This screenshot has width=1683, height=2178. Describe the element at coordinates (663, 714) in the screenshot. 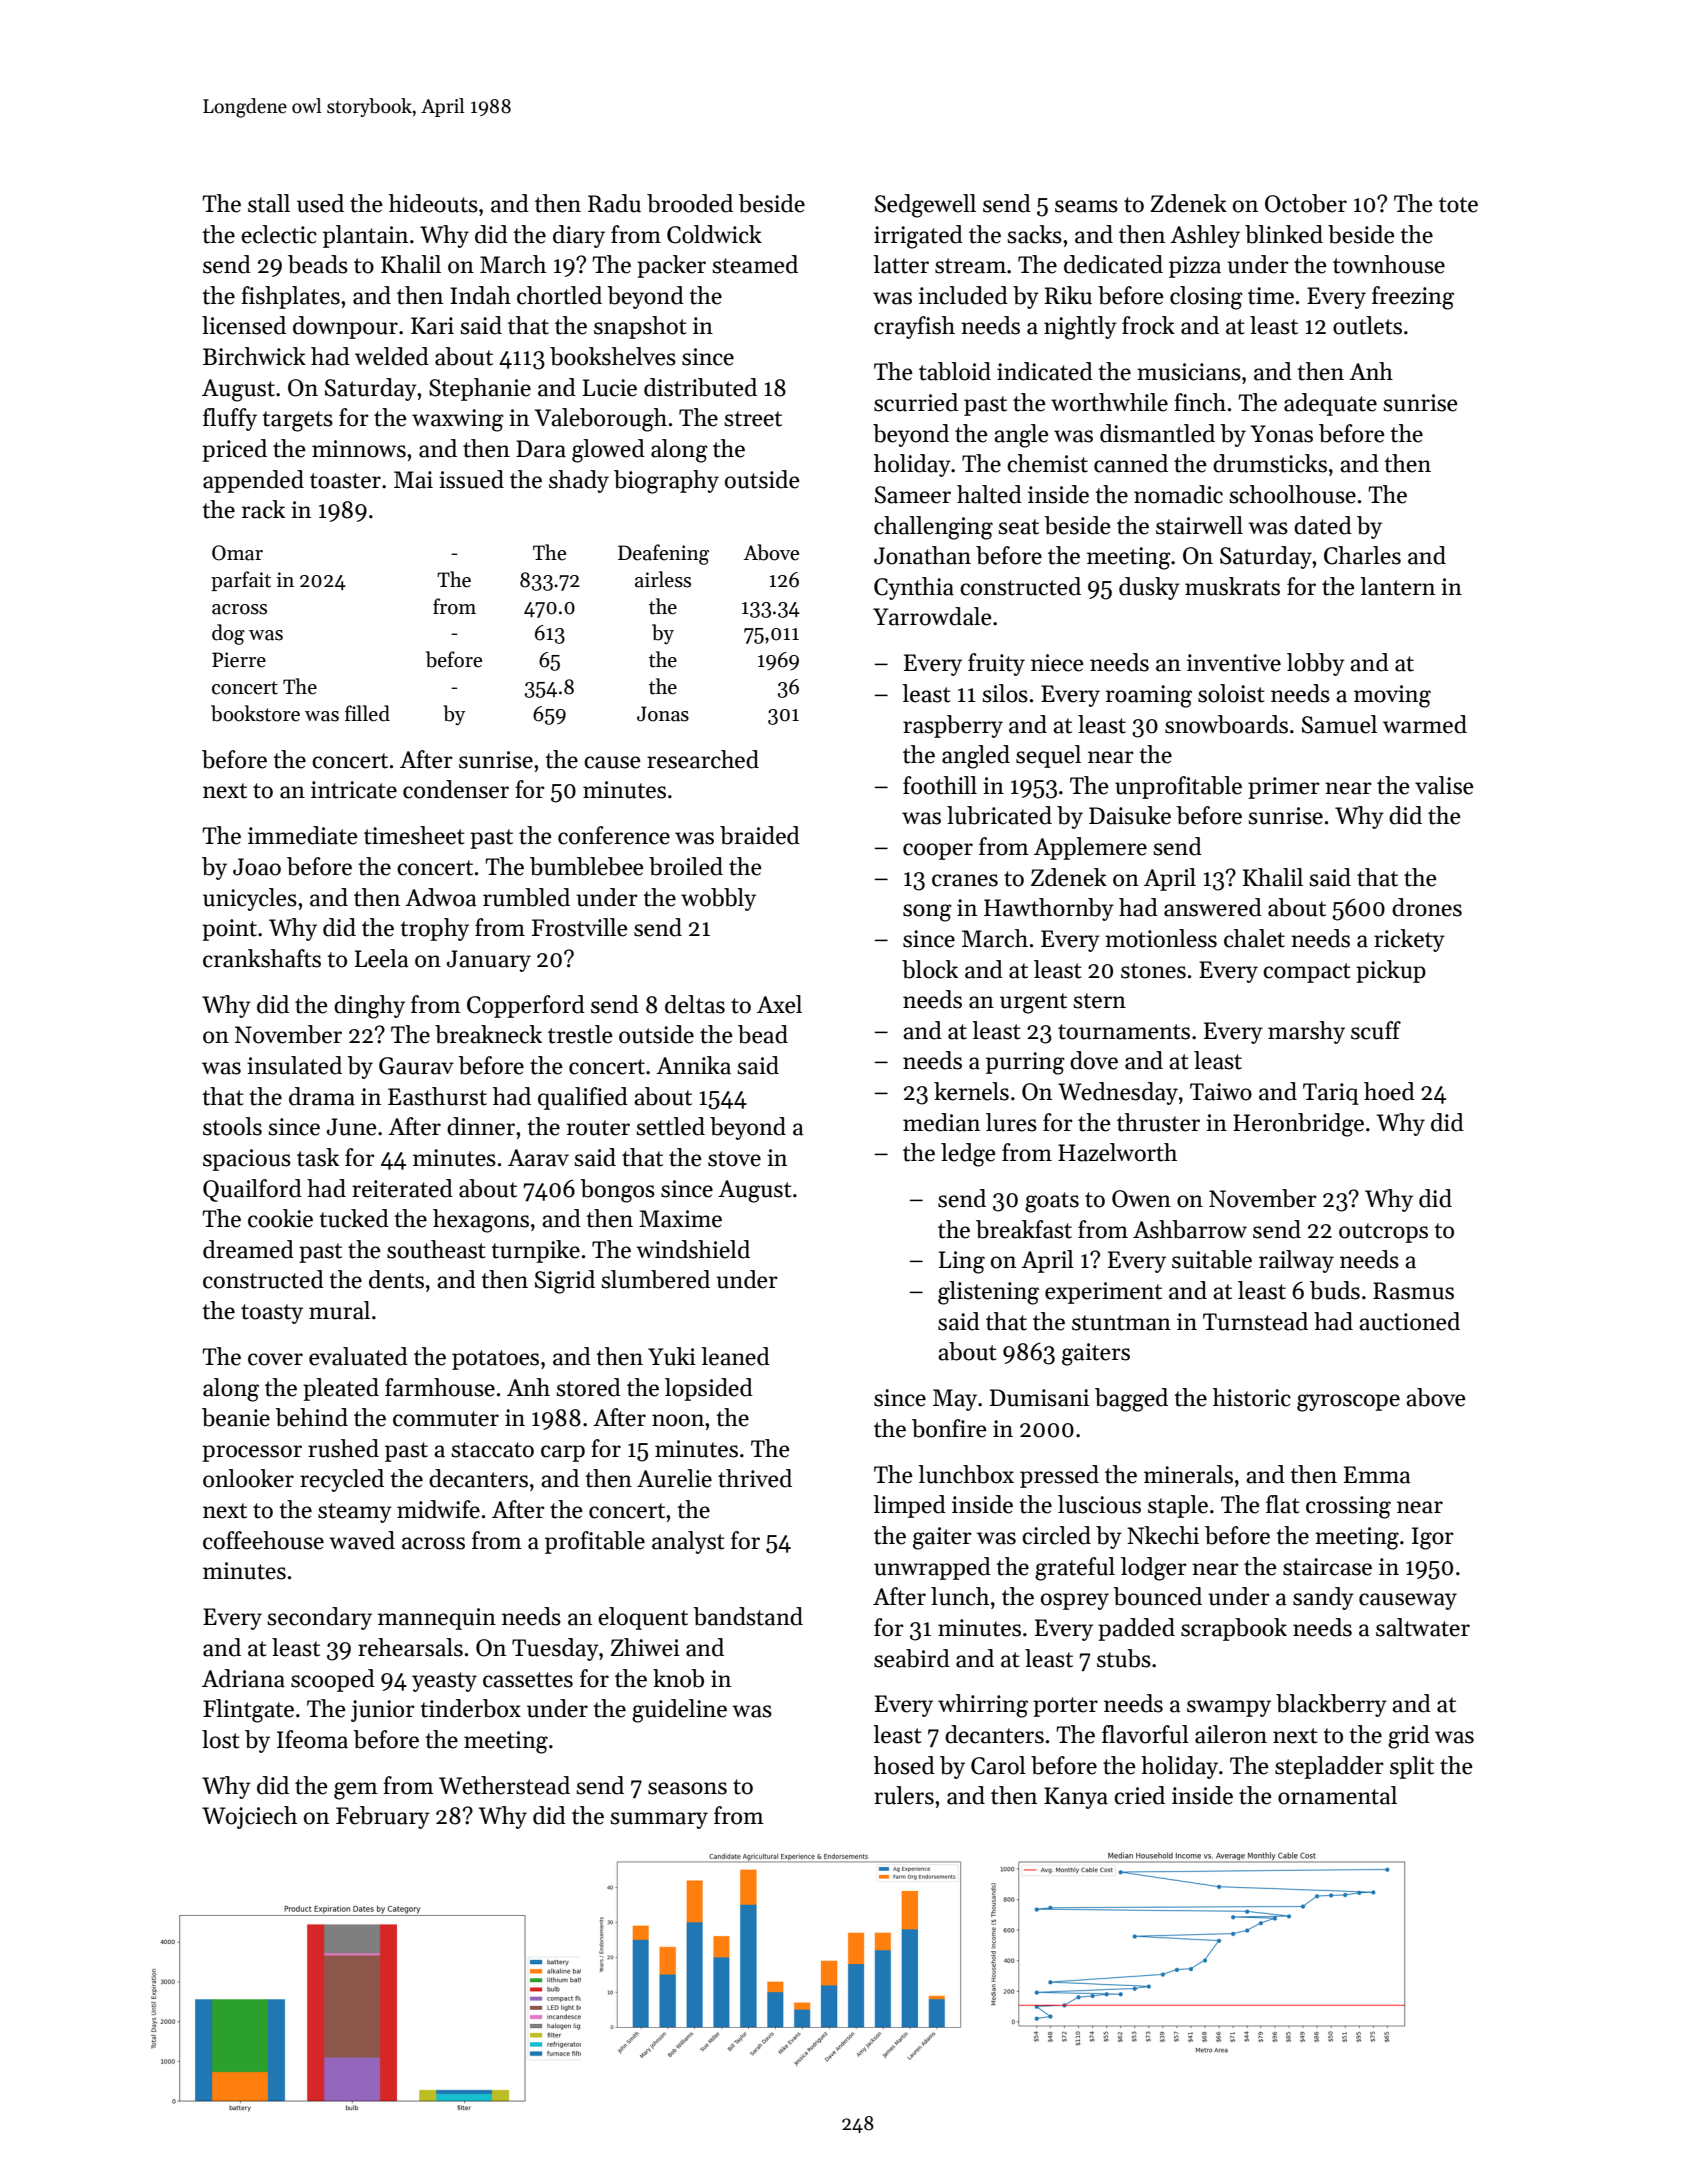

I see `Jonas` at that location.
